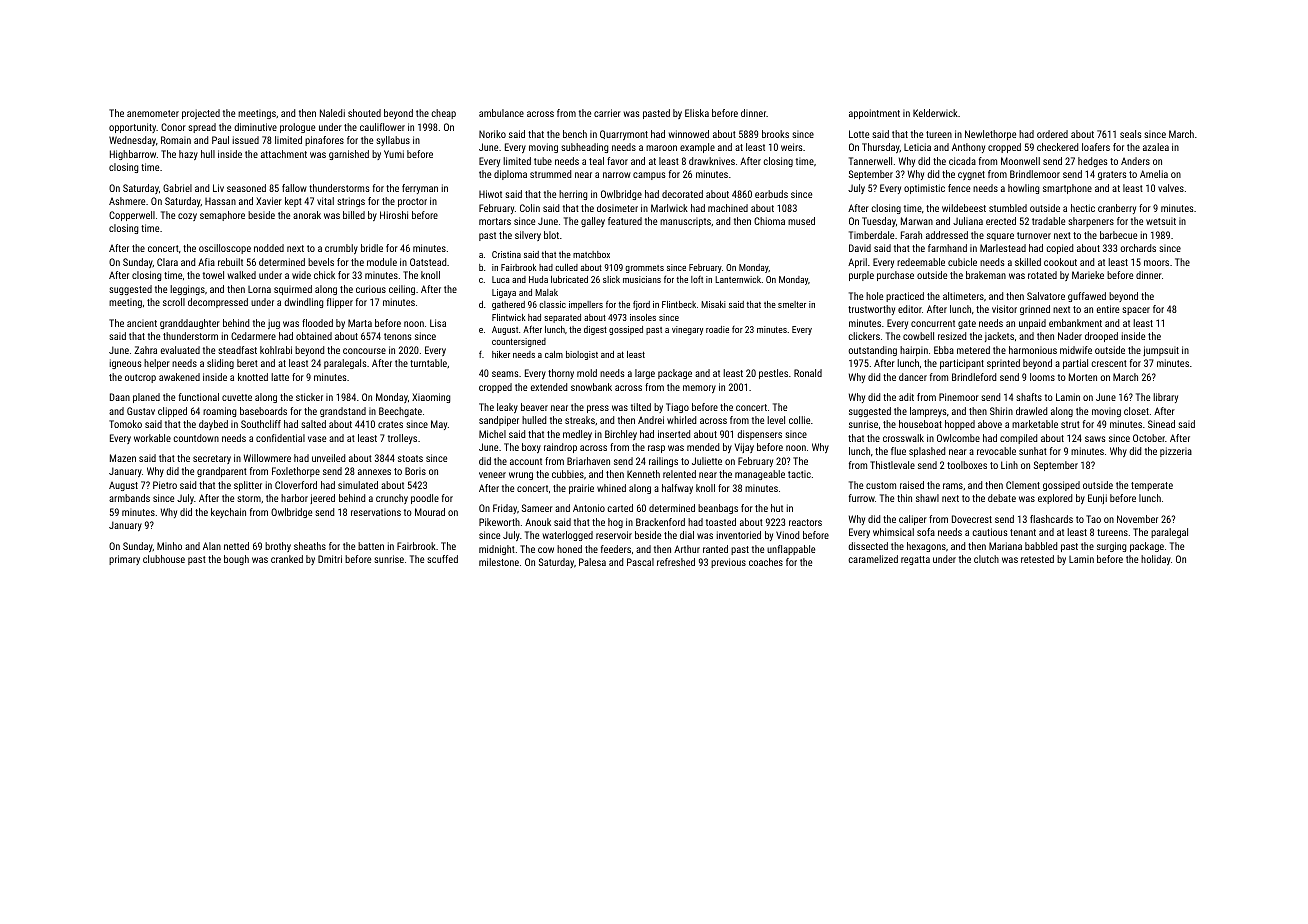  I want to click on Pascal, so click(640, 562).
